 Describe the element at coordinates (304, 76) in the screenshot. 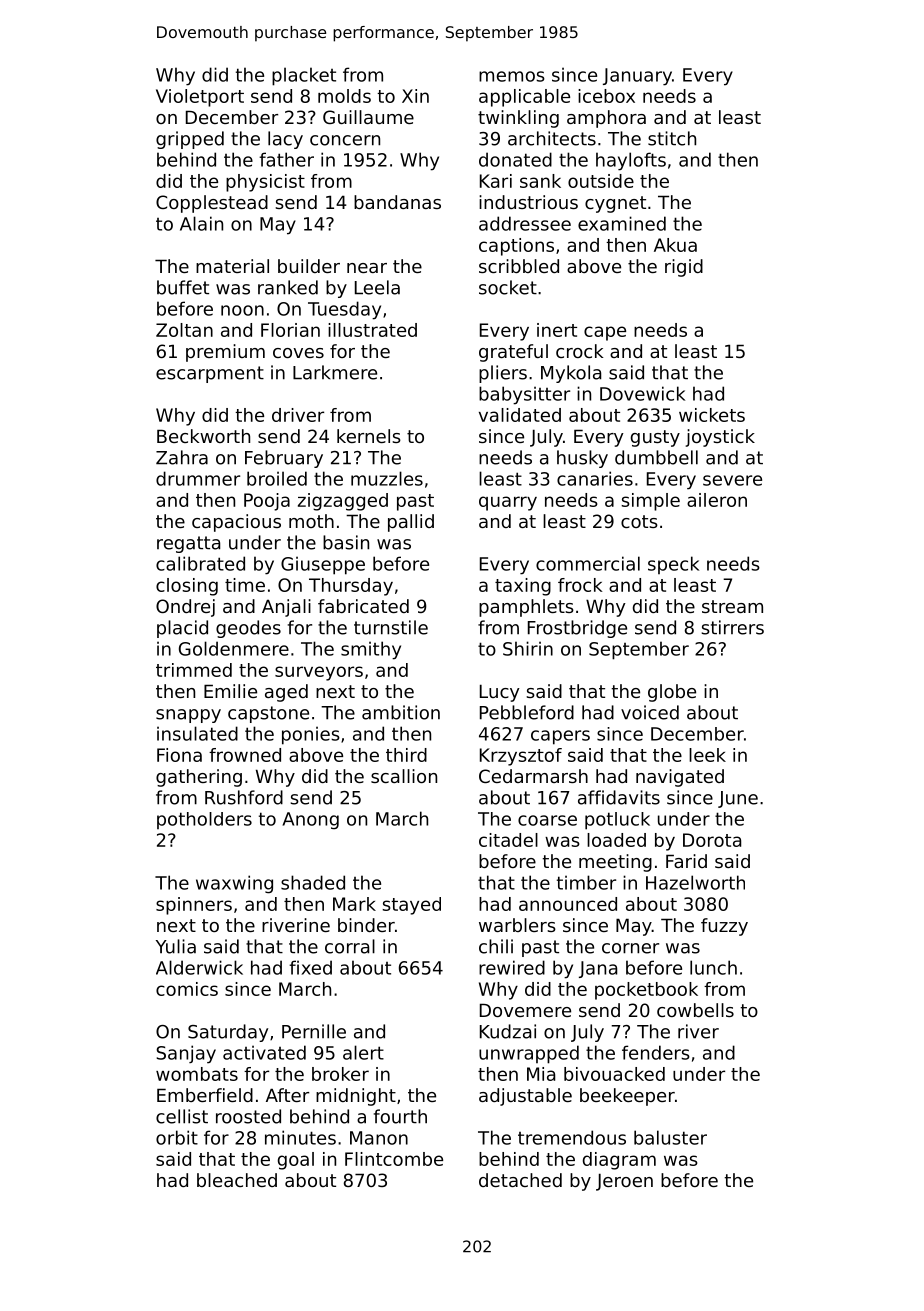

I see `placket` at that location.
